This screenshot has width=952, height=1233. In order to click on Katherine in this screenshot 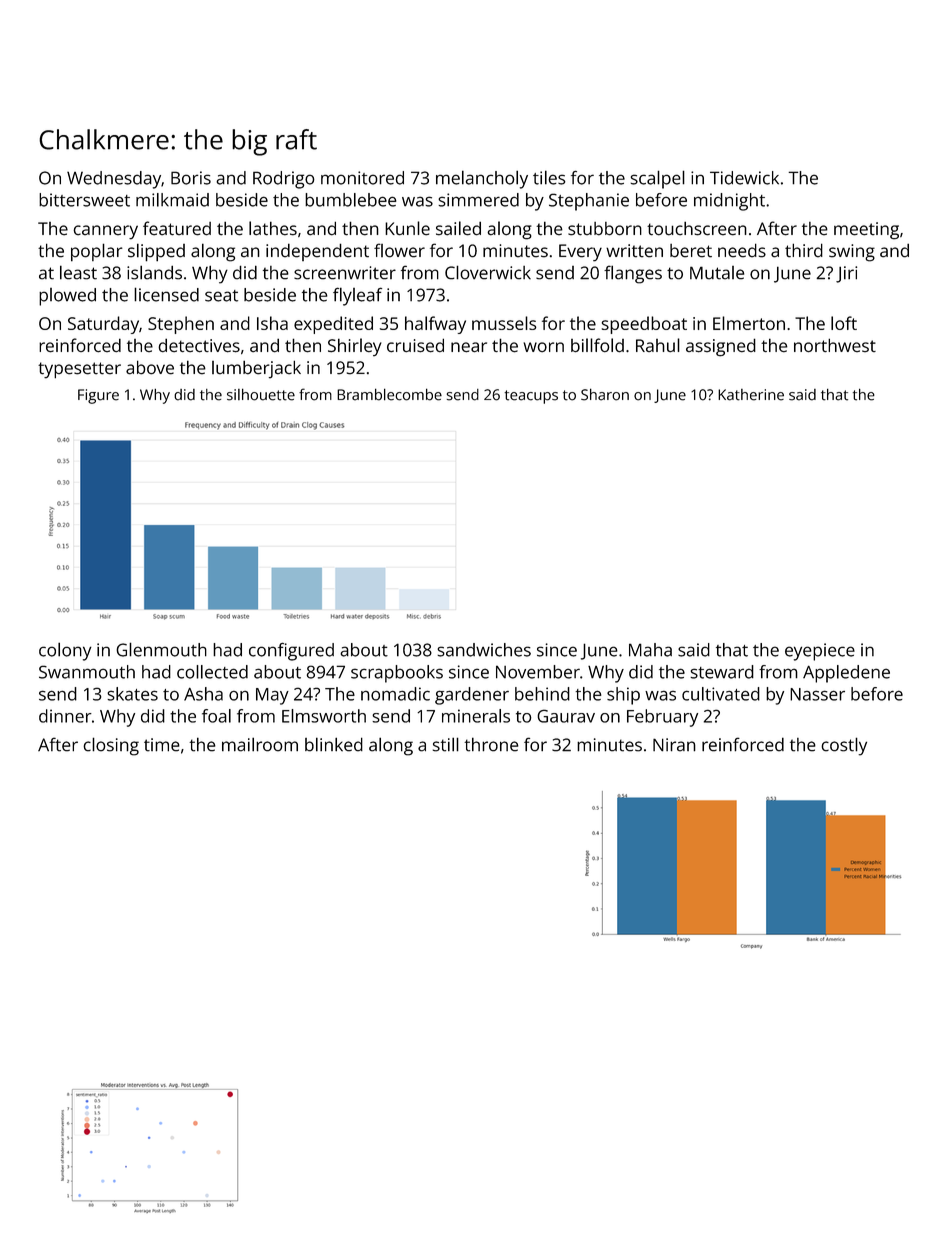, I will do `click(751, 395)`.
